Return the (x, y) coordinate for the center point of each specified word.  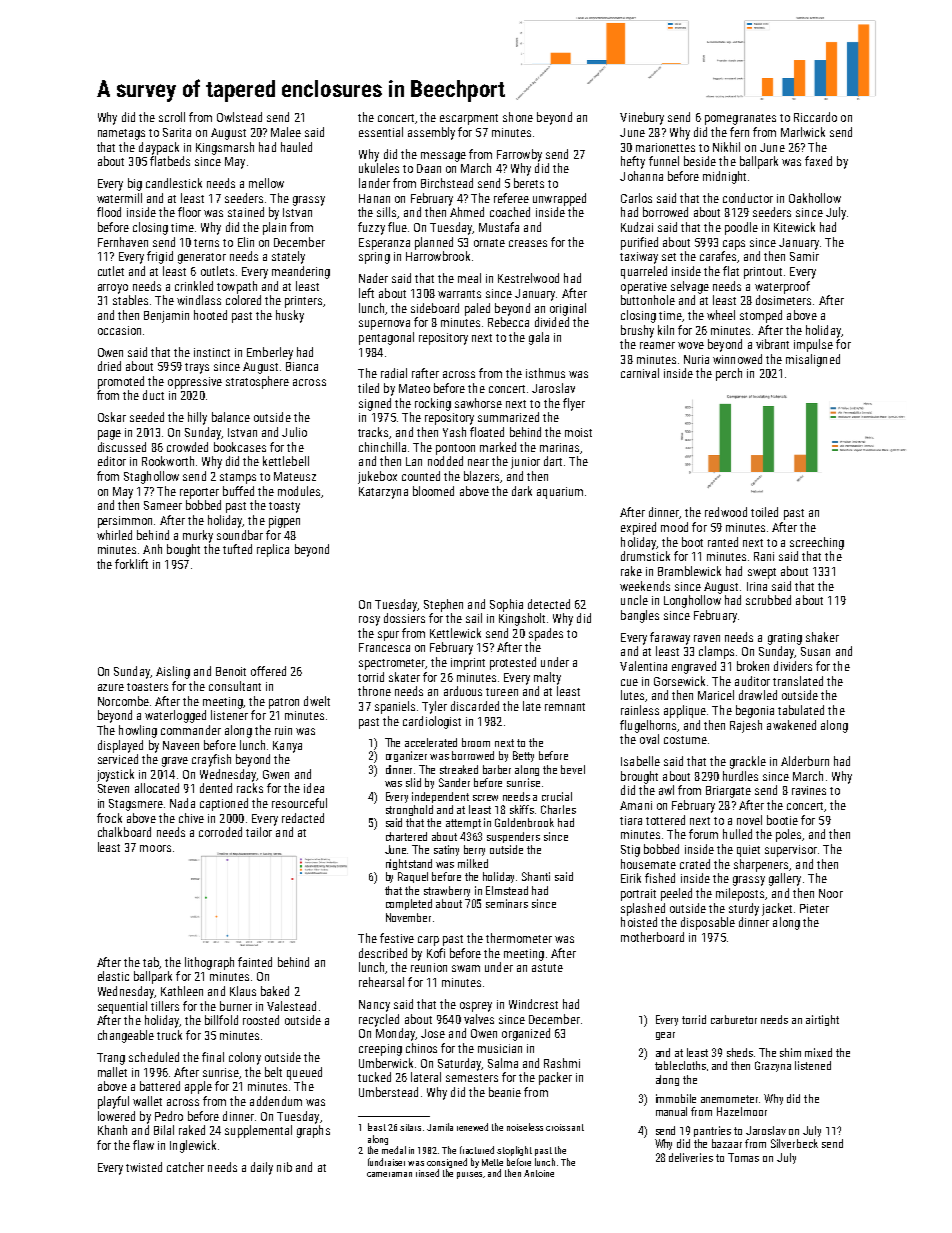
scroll (172, 117)
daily (262, 1168)
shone (518, 117)
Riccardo (815, 117)
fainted (255, 962)
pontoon (455, 449)
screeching (817, 543)
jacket (777, 909)
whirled (114, 535)
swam (466, 968)
